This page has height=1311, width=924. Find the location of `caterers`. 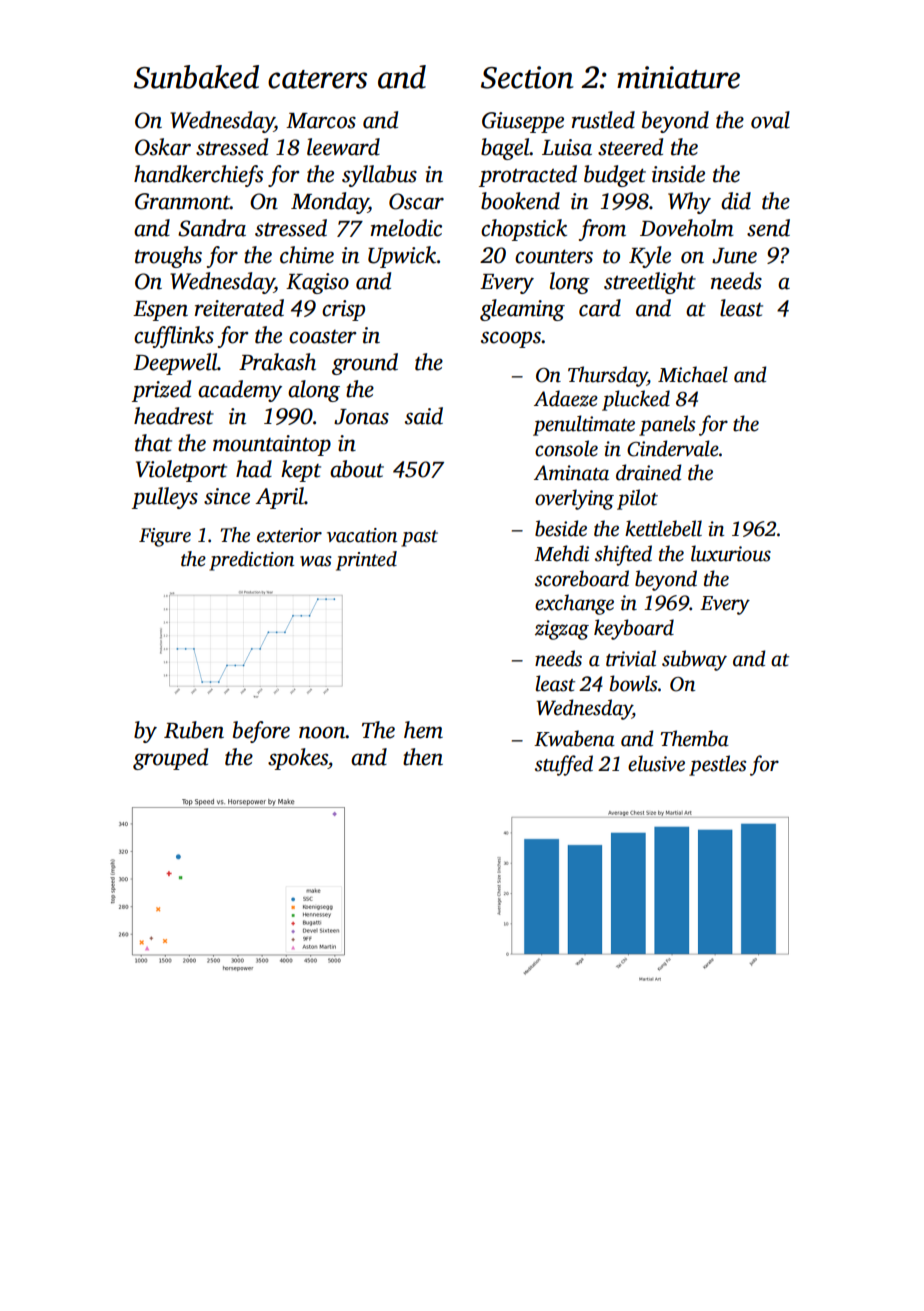

caterers is located at coordinates (317, 79).
